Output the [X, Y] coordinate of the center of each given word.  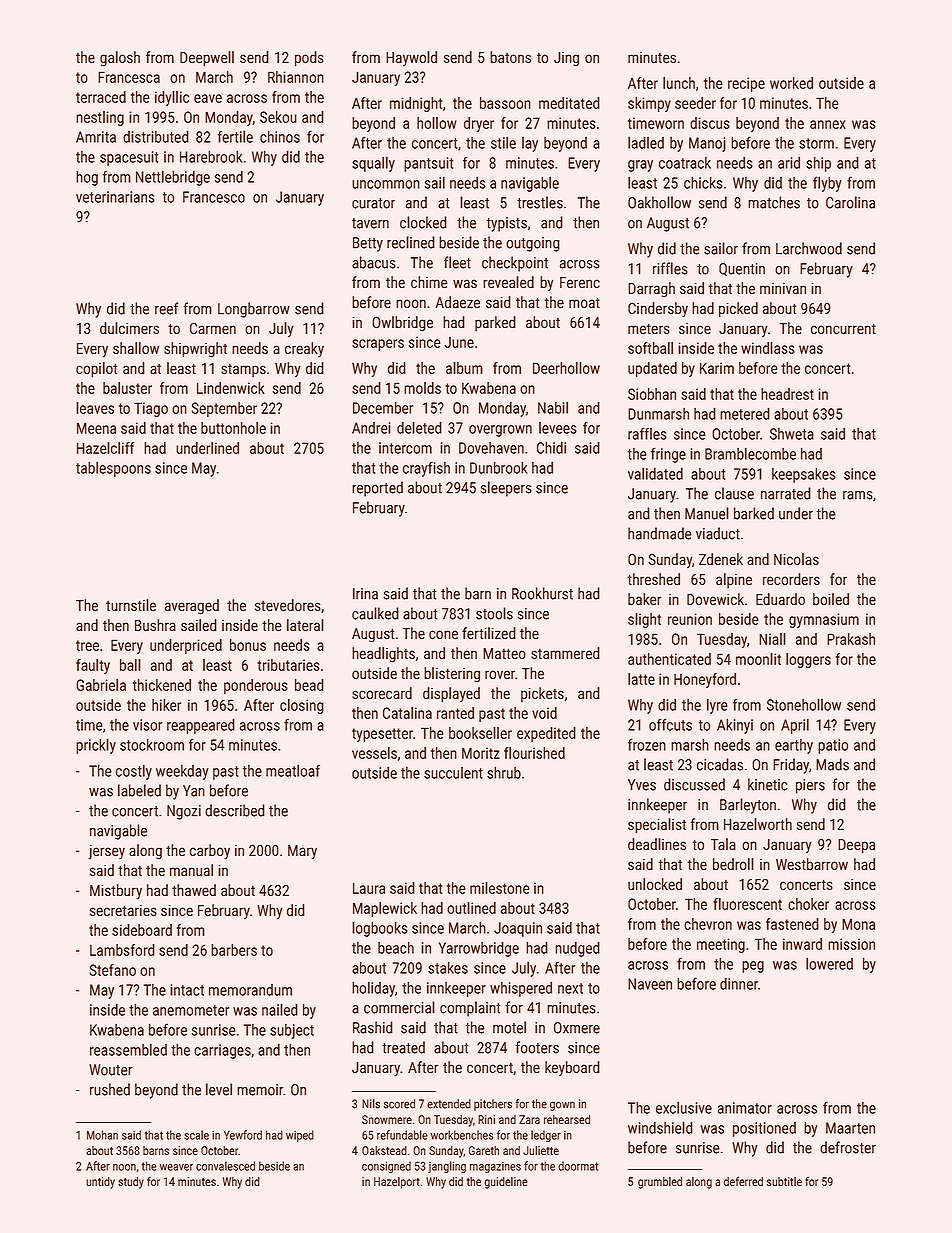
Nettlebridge [173, 178]
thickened [162, 685]
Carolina [850, 202]
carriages [222, 1051]
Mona [858, 924]
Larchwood [809, 248]
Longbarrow [254, 310]
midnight [416, 104]
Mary [302, 852]
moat [584, 302]
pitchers [493, 1105]
